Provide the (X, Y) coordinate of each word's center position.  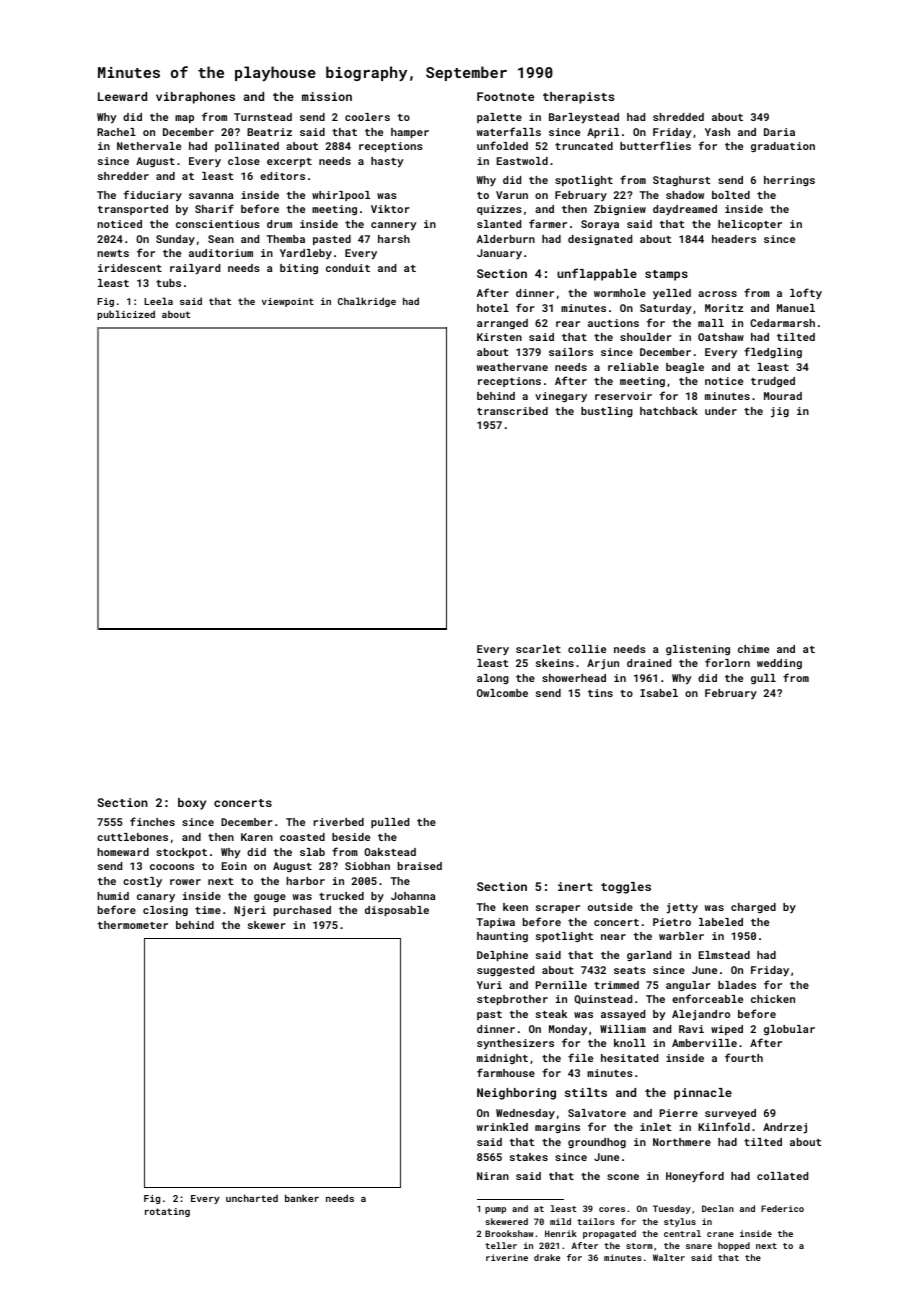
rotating (167, 1212)
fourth (744, 1057)
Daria (779, 132)
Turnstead (263, 117)
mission (327, 96)
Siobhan (367, 866)
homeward (123, 852)
